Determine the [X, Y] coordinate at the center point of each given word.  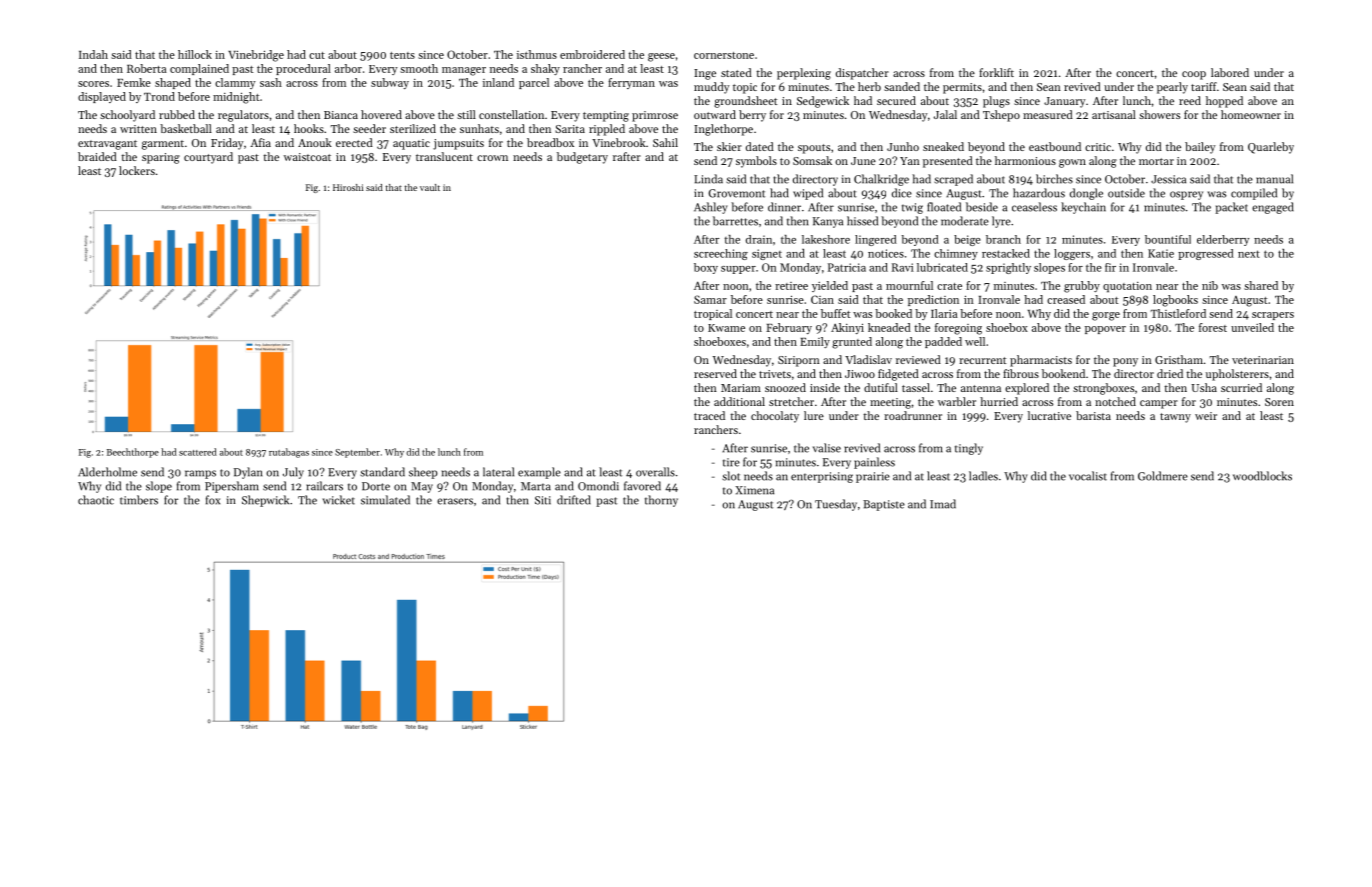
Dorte [376, 486]
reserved [715, 373]
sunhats [479, 128]
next [1249, 254]
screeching [721, 254]
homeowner [1251, 114]
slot [731, 476]
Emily [815, 342]
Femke [134, 82]
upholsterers [1237, 375]
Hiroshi [348, 187]
